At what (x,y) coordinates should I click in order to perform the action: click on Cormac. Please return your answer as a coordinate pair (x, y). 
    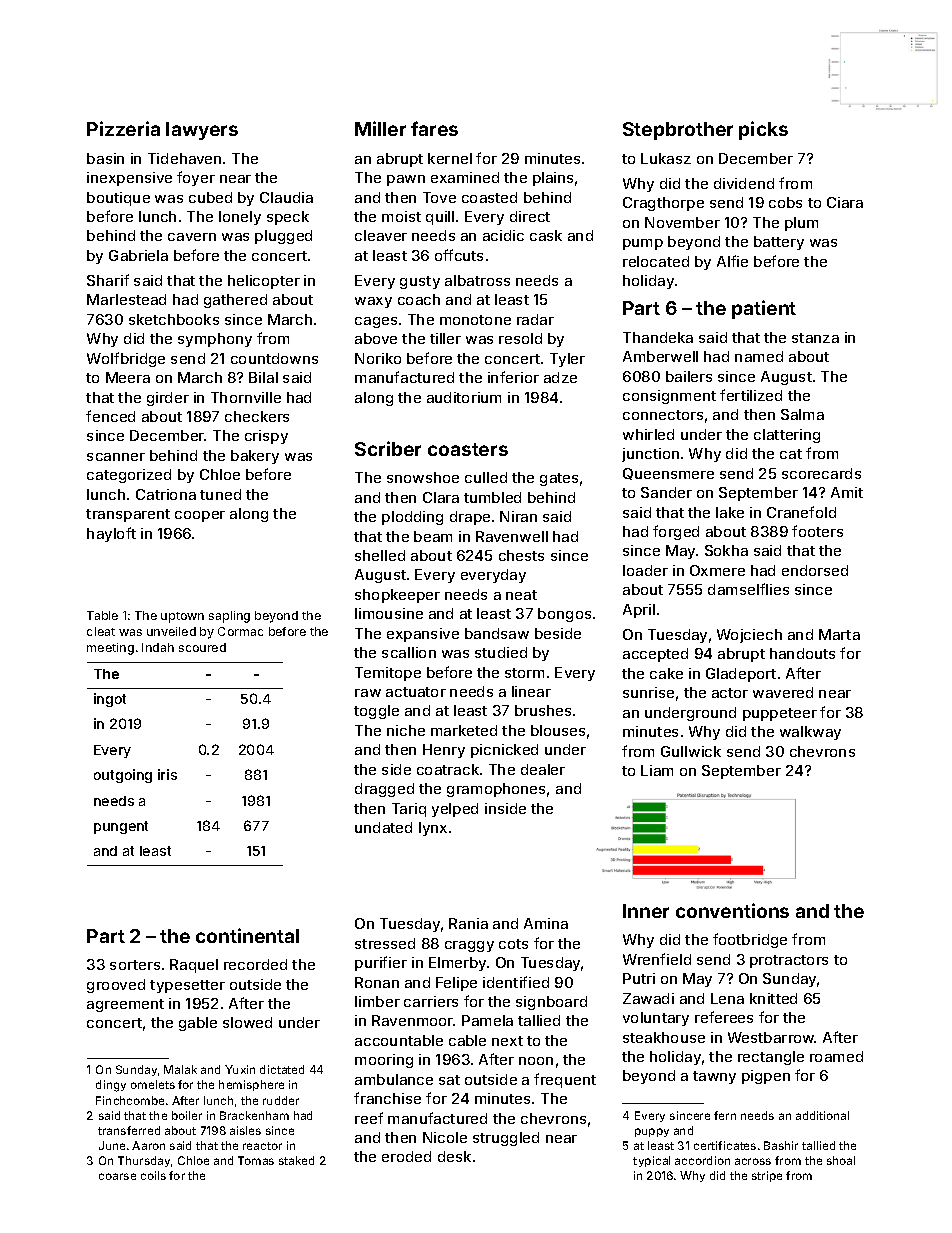
    Looking at the image, I should click on (240, 631).
